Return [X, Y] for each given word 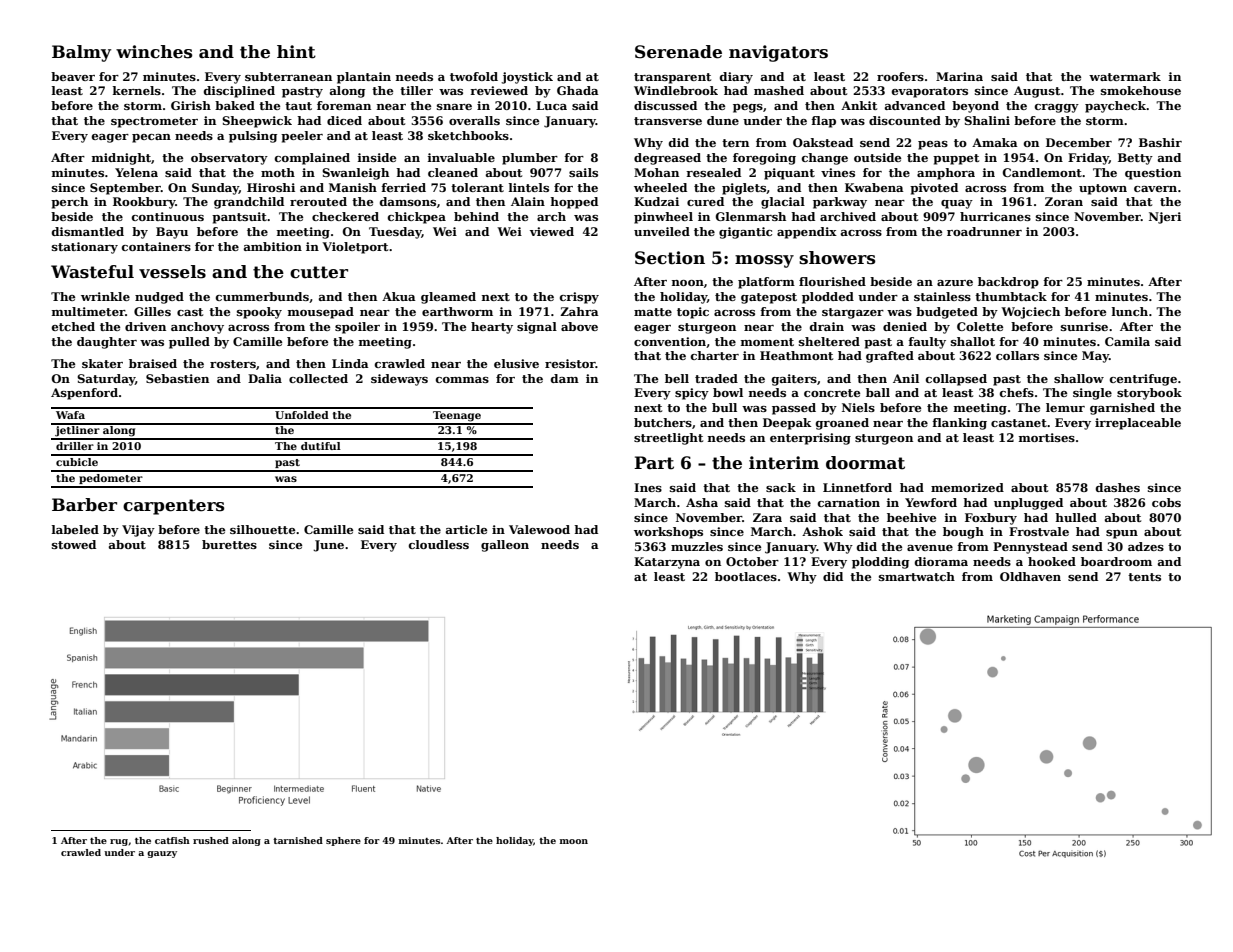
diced [344, 120]
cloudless [439, 544]
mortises [1047, 437]
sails [583, 172]
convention [670, 341]
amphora [946, 174]
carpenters [173, 507]
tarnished [298, 840]
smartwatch [917, 576]
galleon [505, 546]
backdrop [1008, 283]
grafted [890, 357]
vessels [172, 272]
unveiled [662, 231]
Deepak [787, 424]
